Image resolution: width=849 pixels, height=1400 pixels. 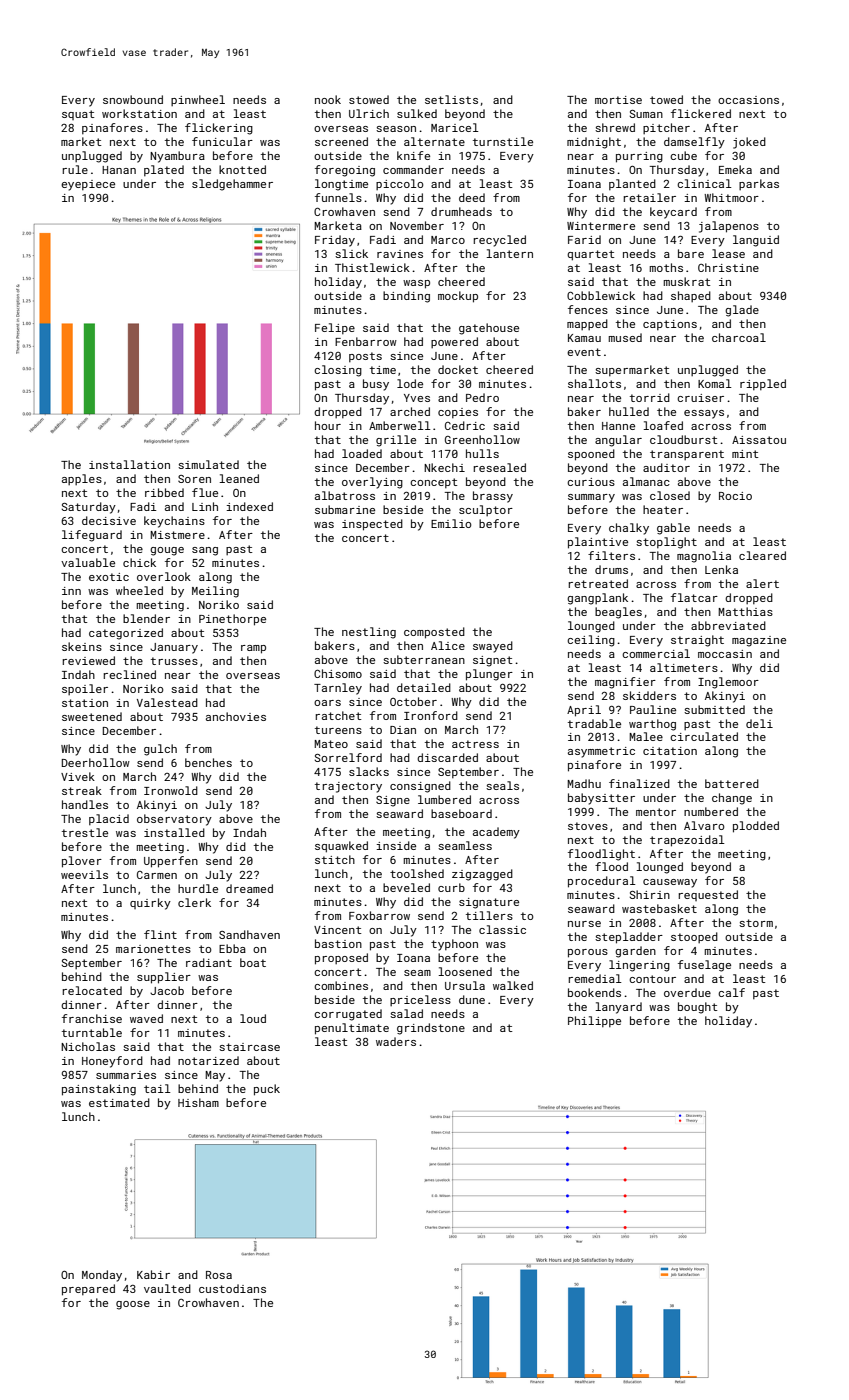 I want to click on rippled, so click(x=763, y=384).
